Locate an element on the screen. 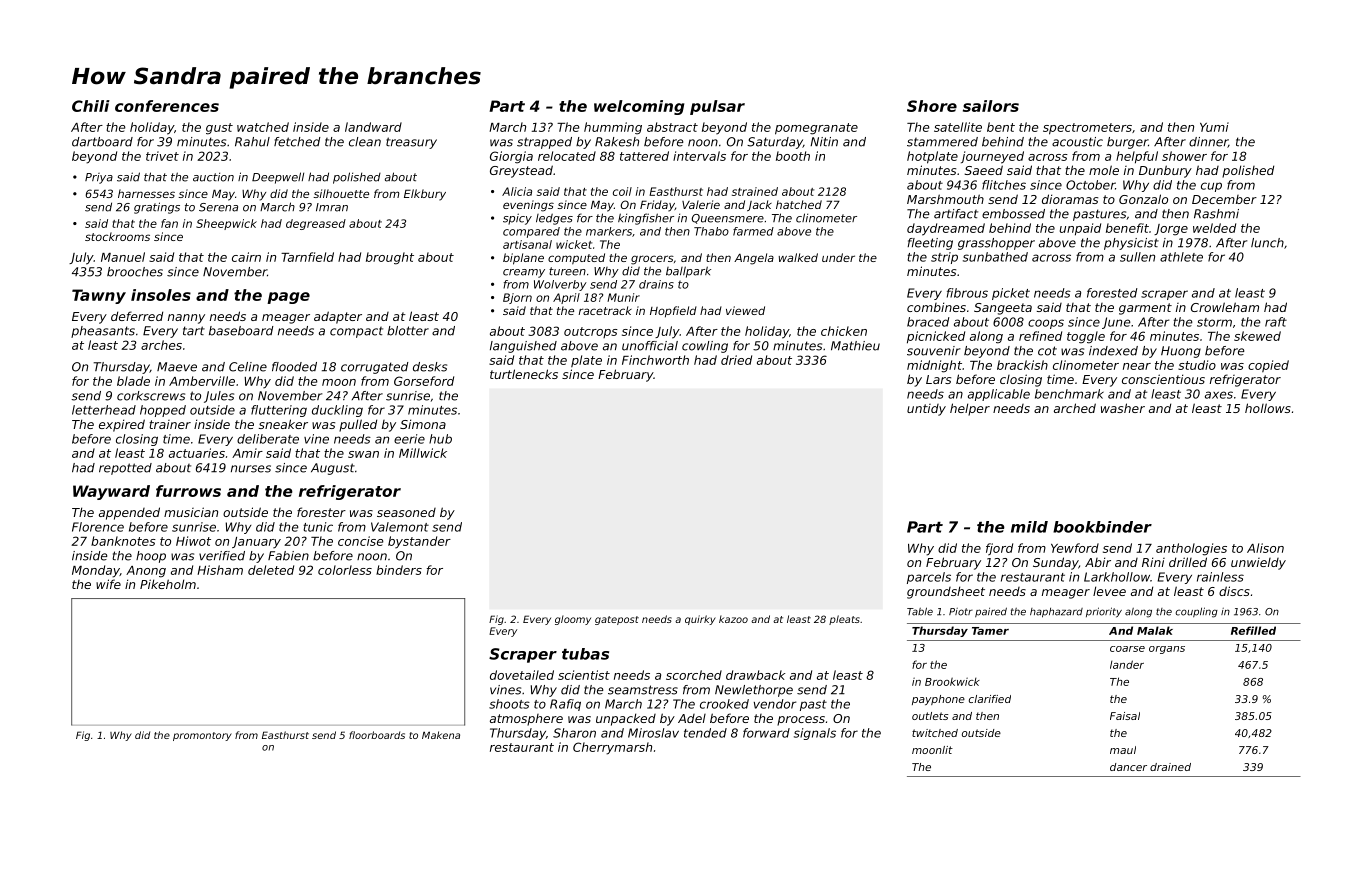 This screenshot has width=1372, height=887. welcoming is located at coordinates (639, 107).
